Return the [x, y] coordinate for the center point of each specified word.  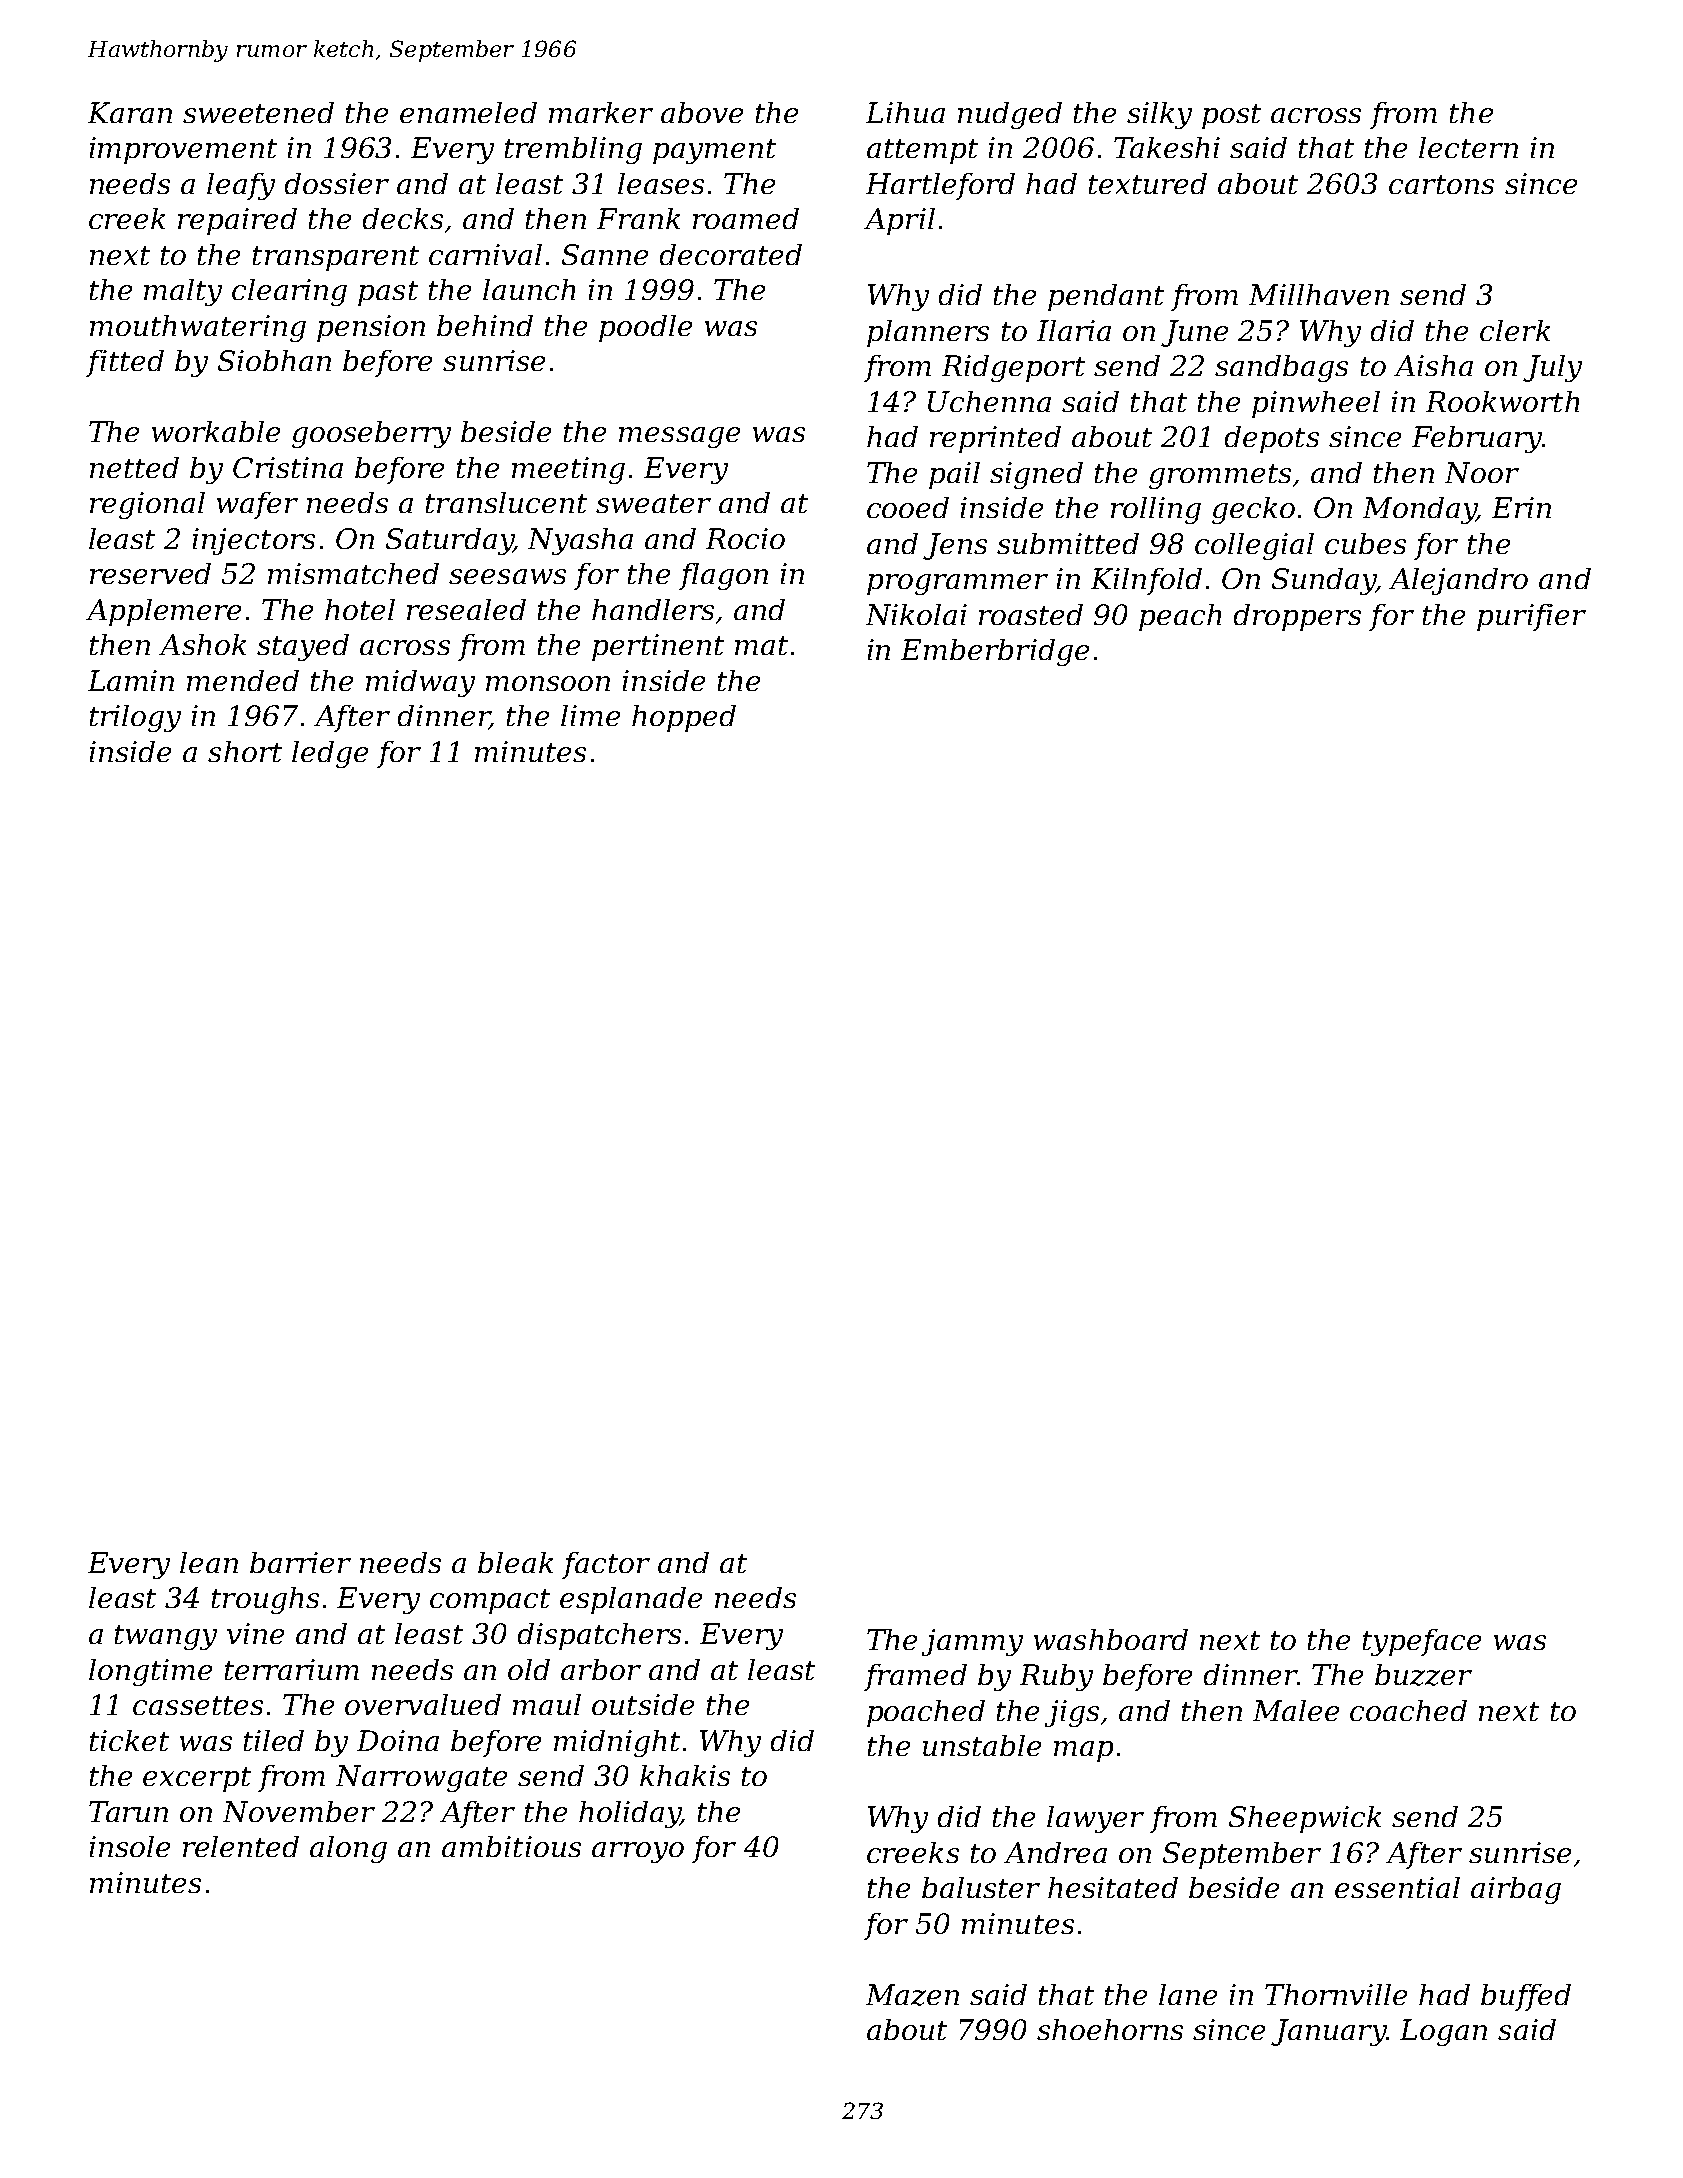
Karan [130, 112]
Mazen [912, 1995]
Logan [1443, 2032]
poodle [645, 328]
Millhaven [1319, 294]
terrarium [292, 1669]
